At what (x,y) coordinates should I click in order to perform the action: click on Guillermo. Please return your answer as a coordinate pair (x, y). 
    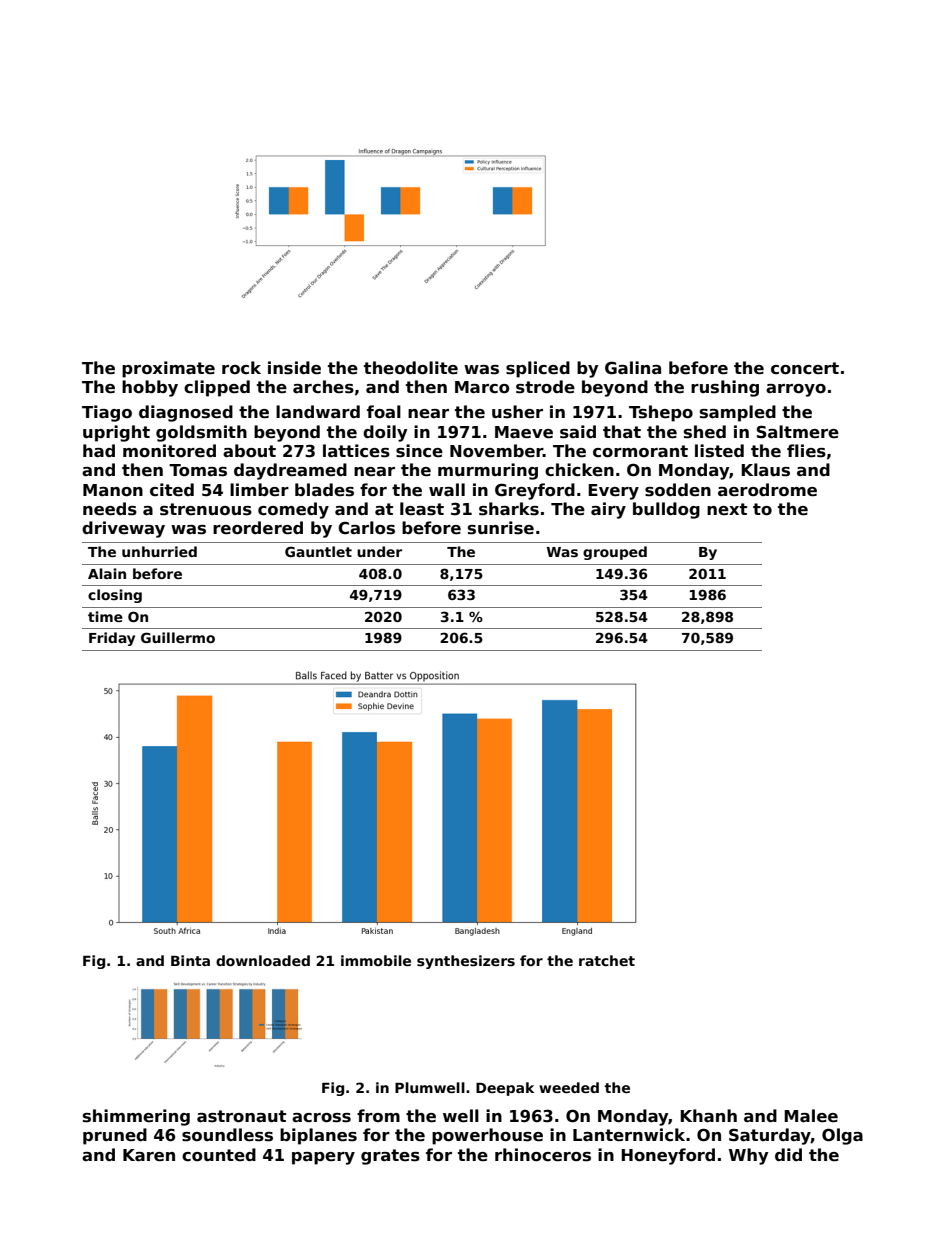
    Looking at the image, I should click on (178, 637).
